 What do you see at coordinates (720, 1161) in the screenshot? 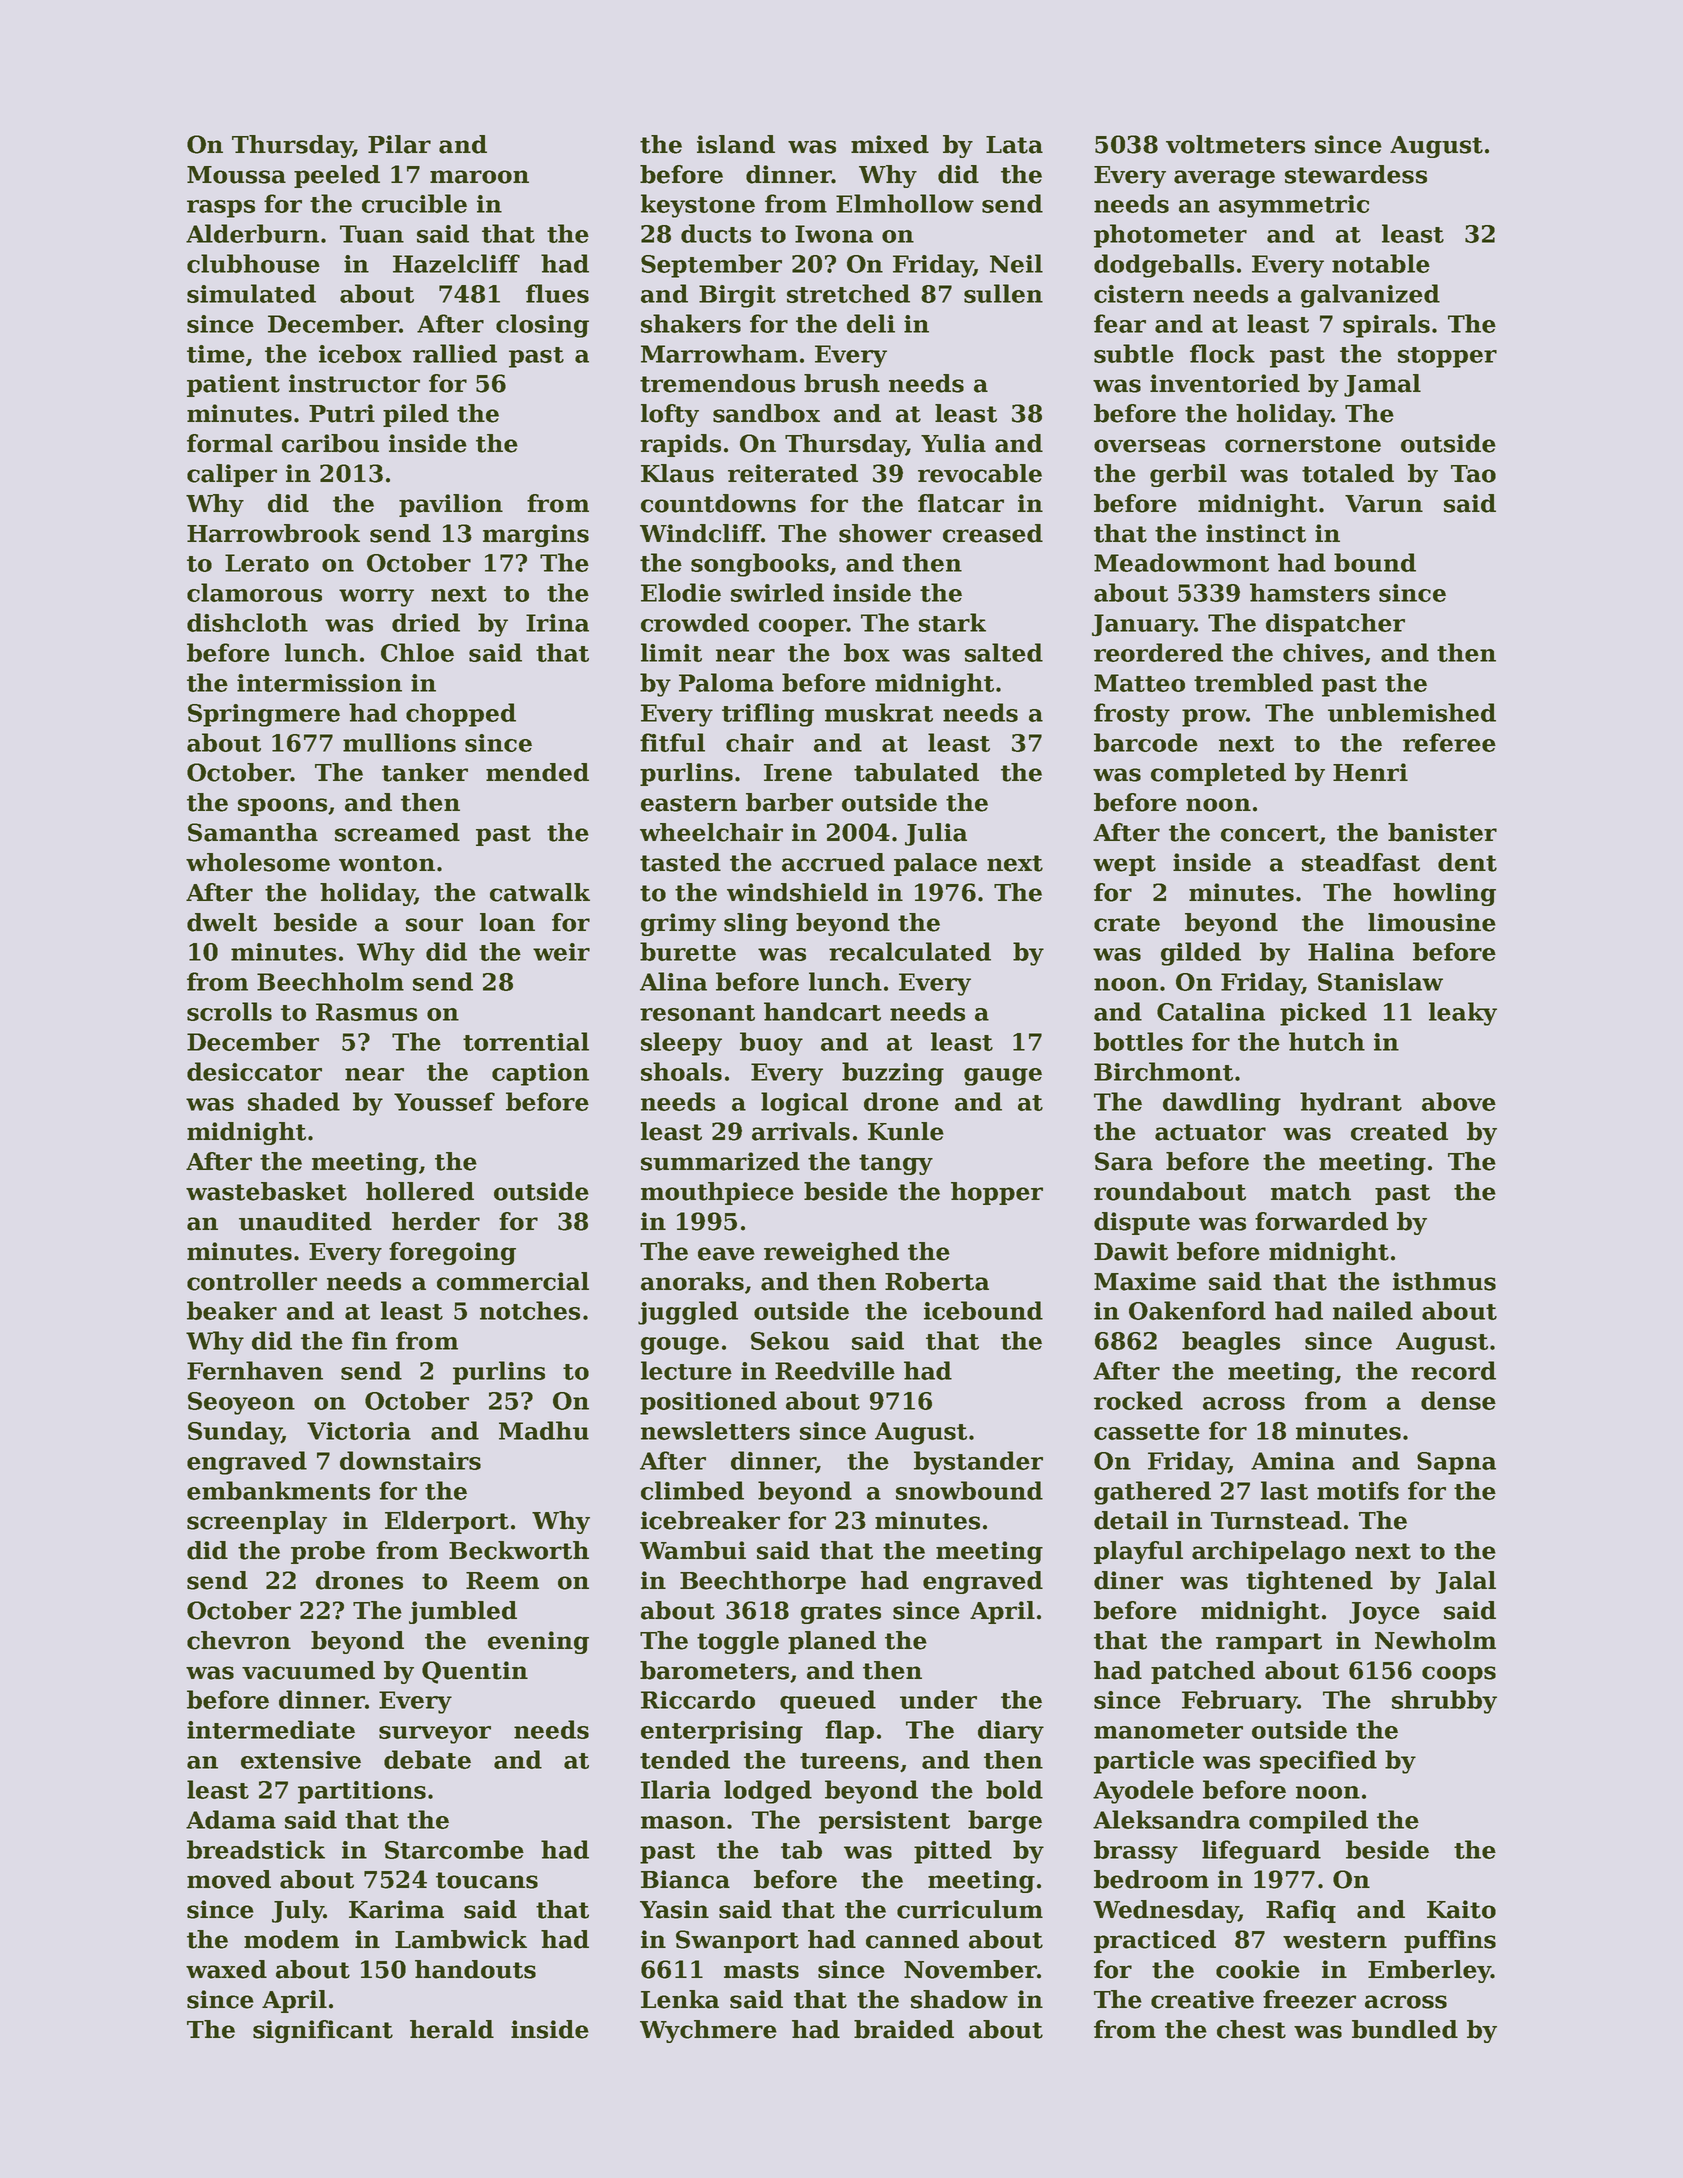
I see `summarized` at bounding box center [720, 1161].
